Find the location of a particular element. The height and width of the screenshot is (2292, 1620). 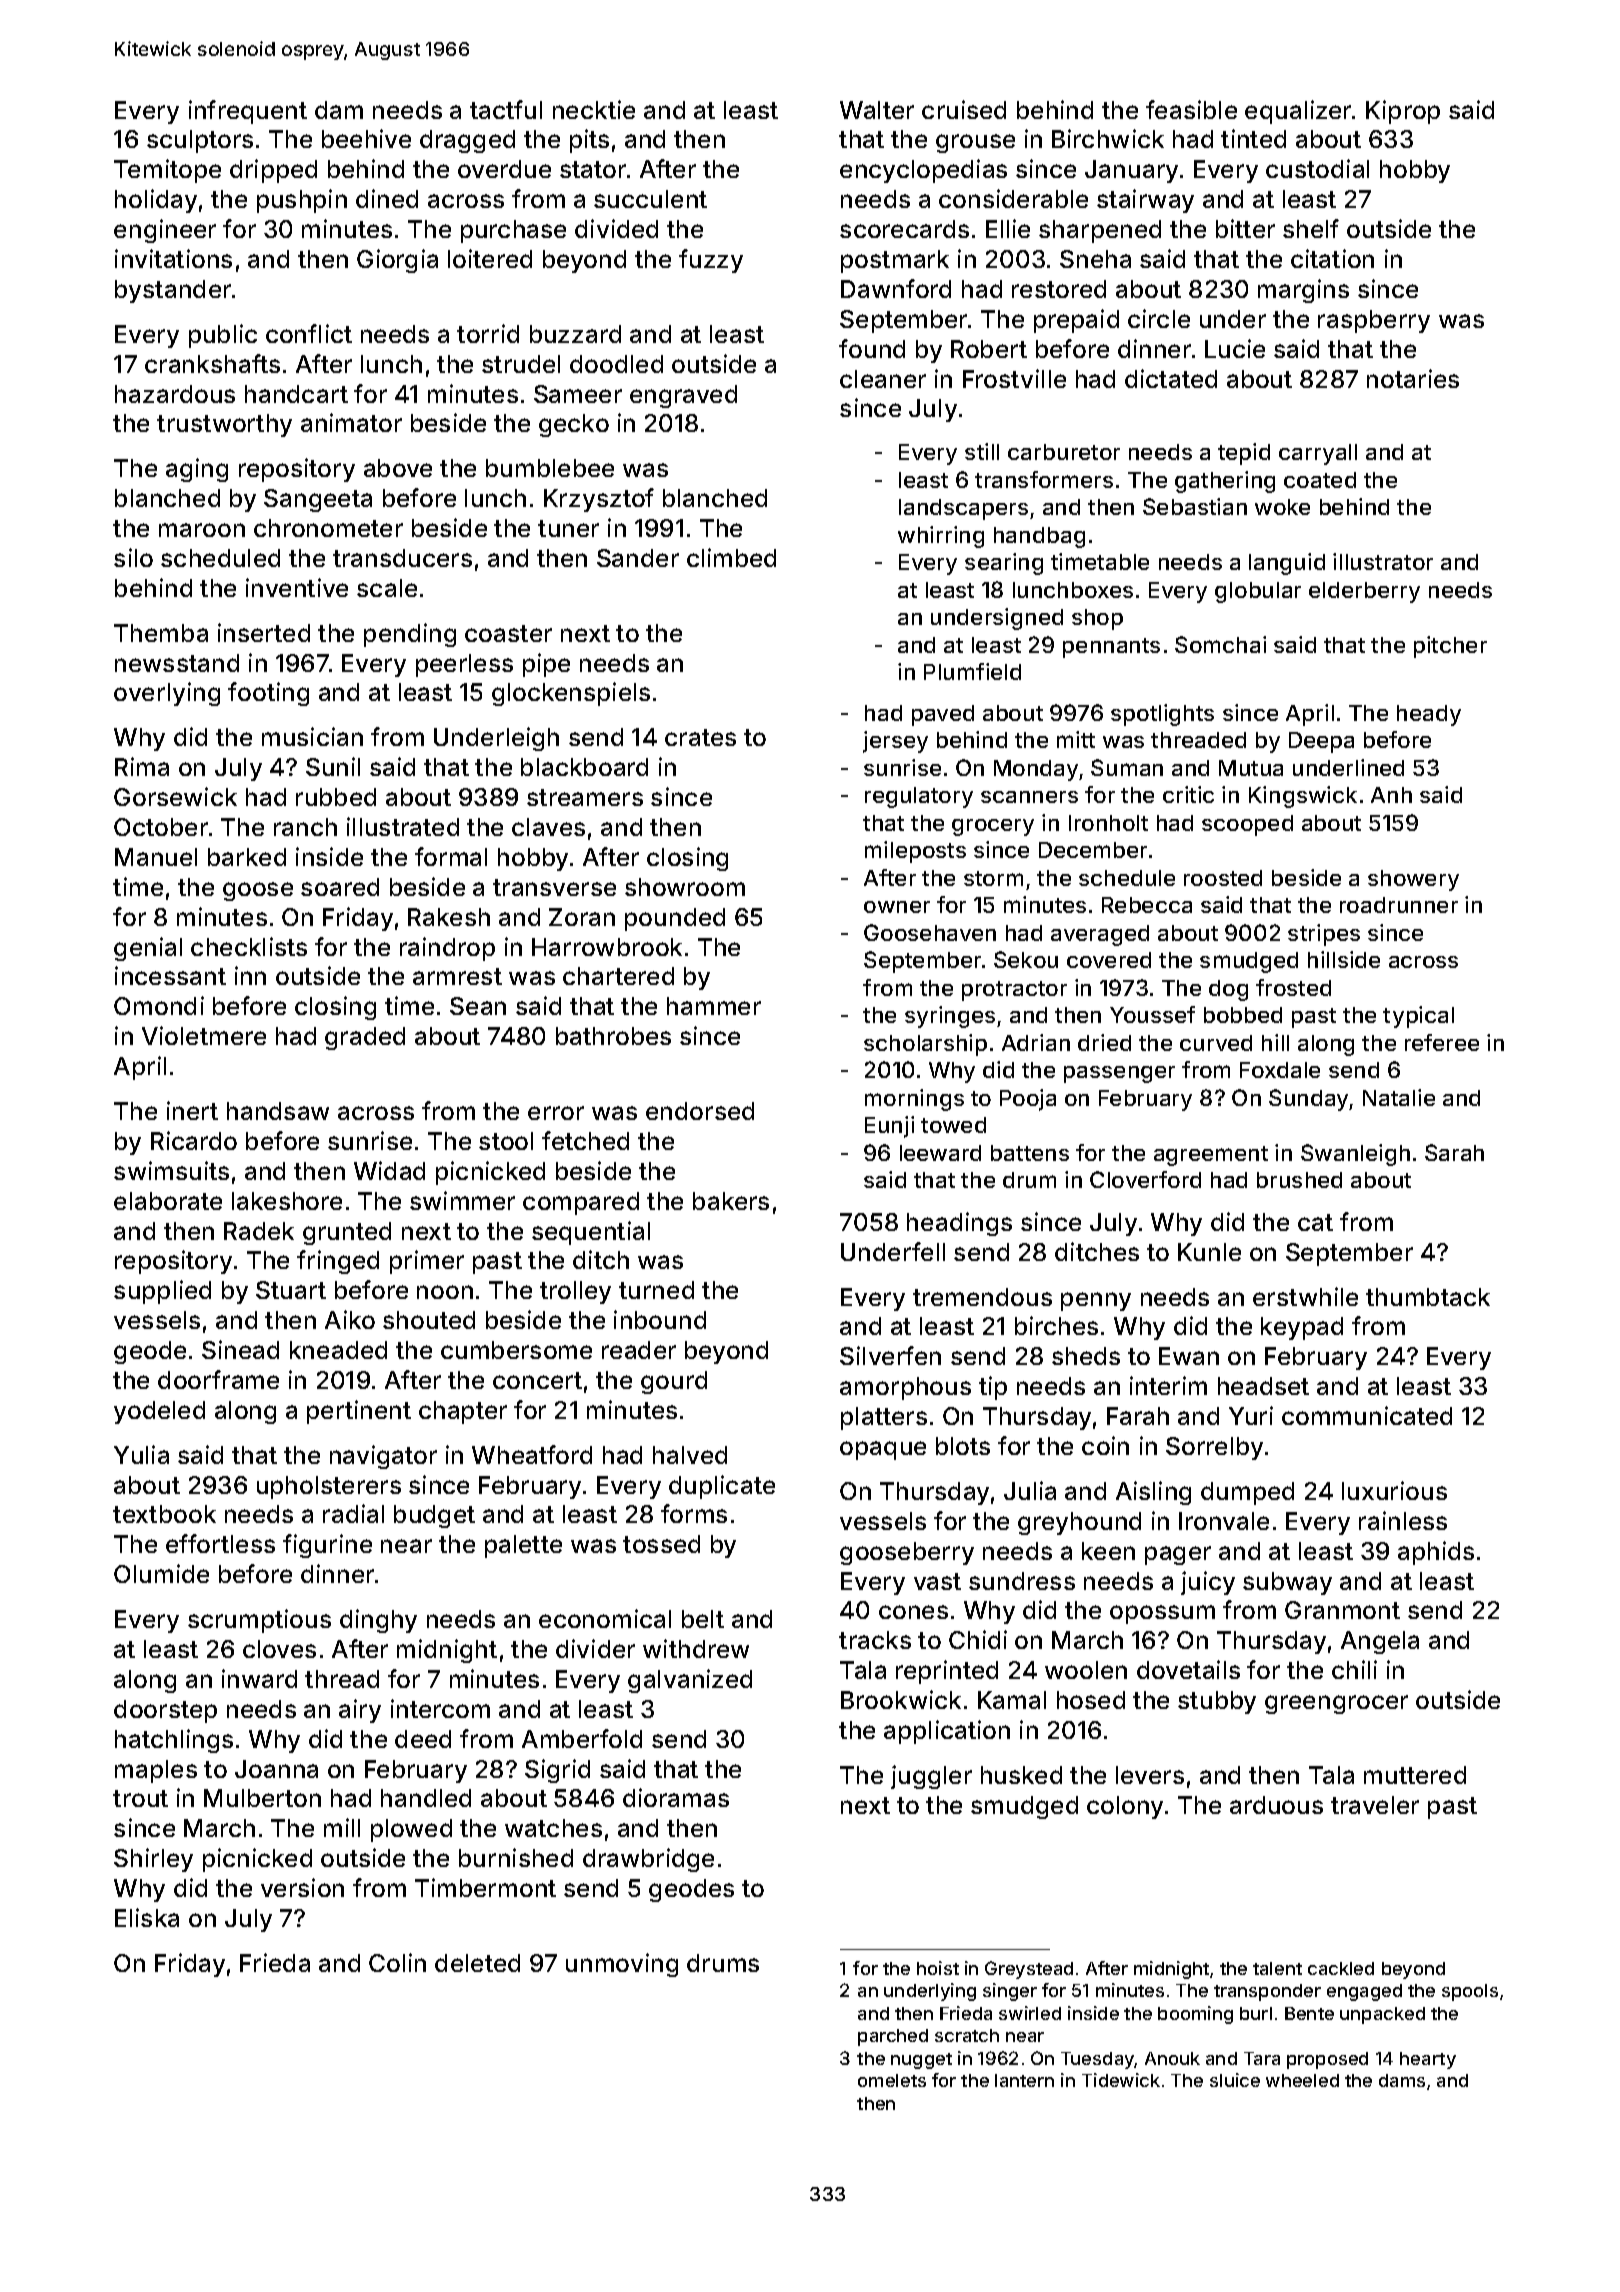

Ewan is located at coordinates (1189, 1356).
